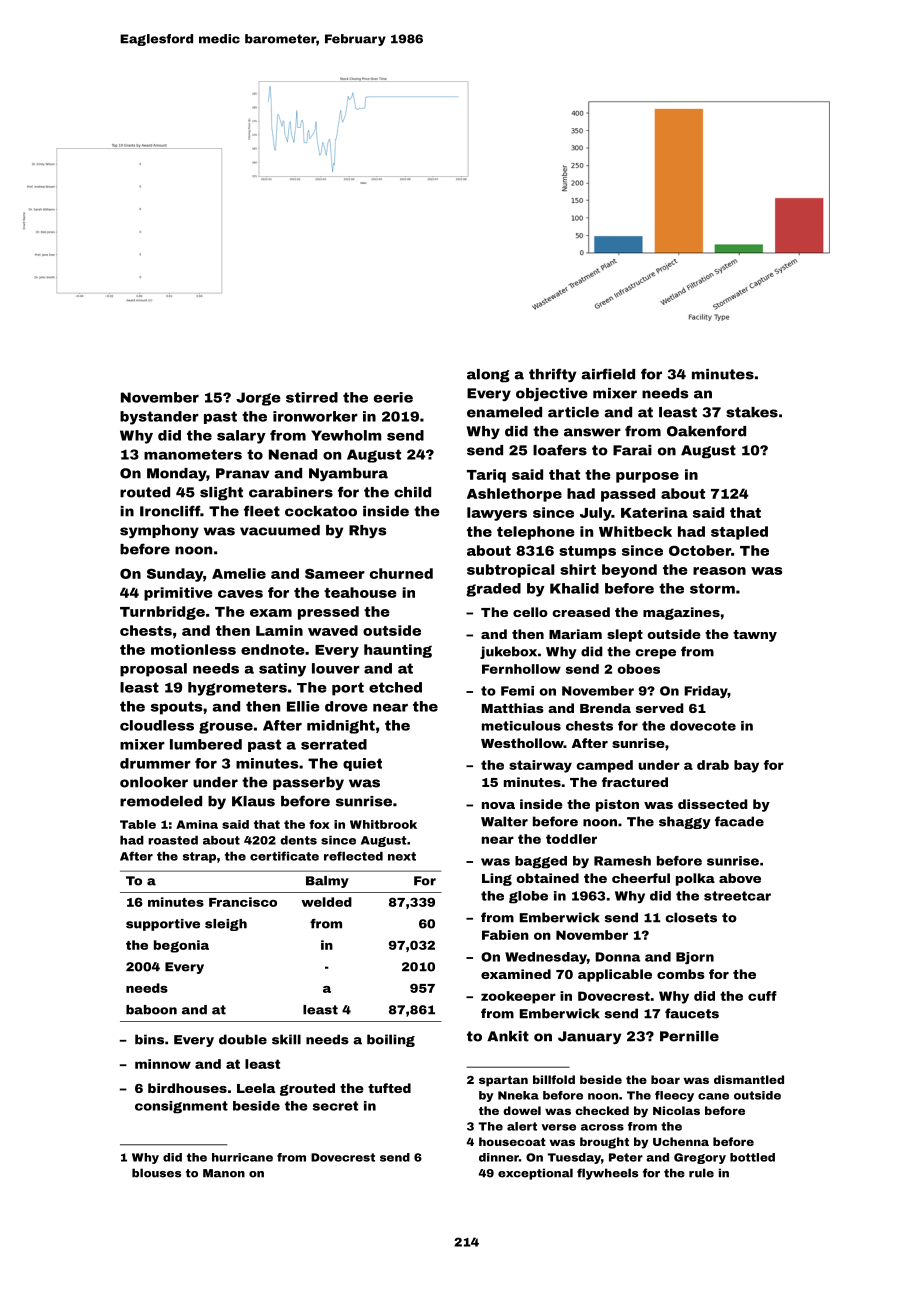 The image size is (908, 1316). I want to click on exceptional, so click(535, 1174).
